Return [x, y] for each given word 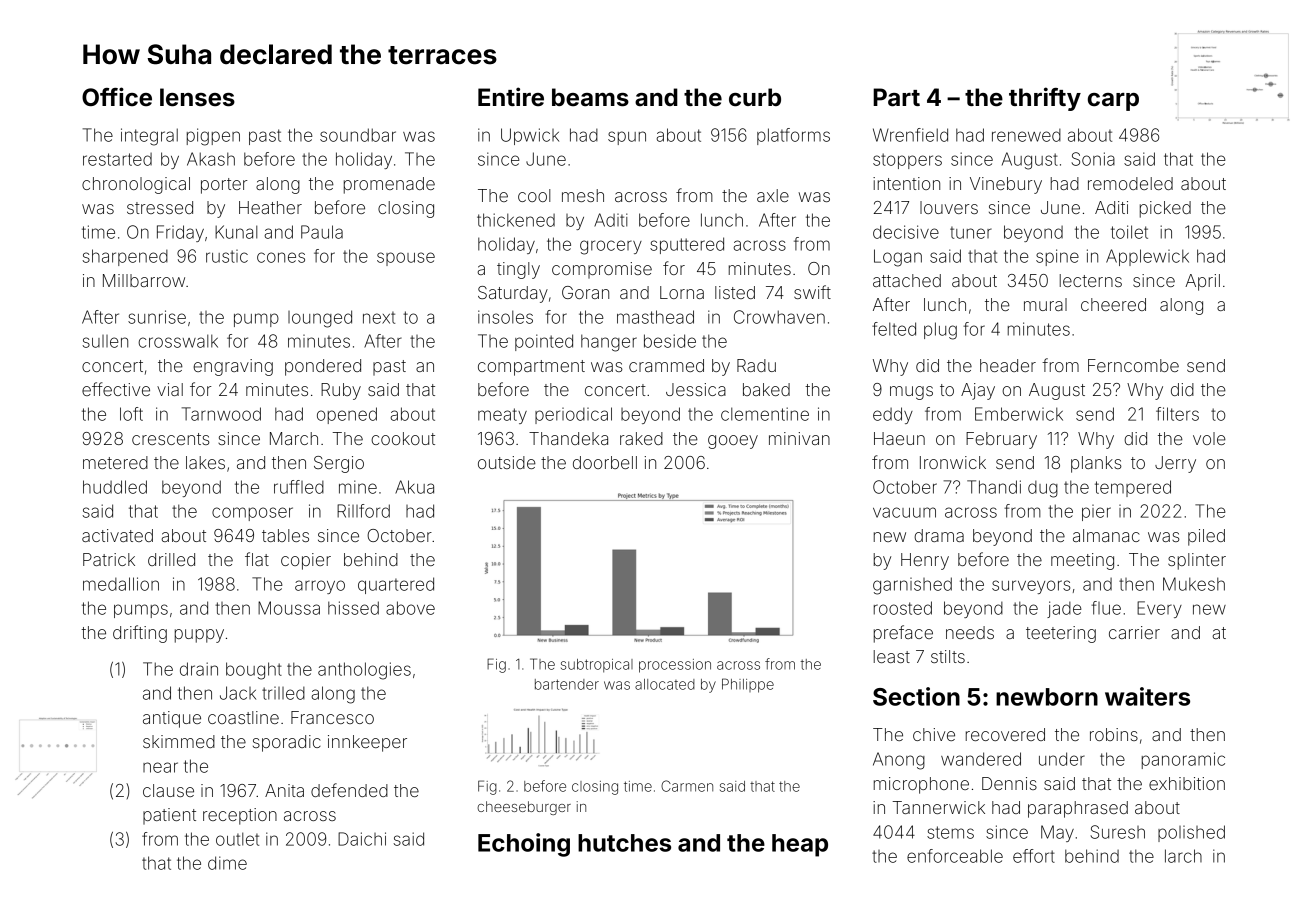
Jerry [1175, 464]
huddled [115, 487]
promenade [389, 185]
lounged [320, 319]
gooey [733, 442]
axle [773, 195]
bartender [567, 684]
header [1008, 365]
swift [812, 292]
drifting [140, 634]
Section [916, 696]
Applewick [1147, 257]
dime [227, 863]
